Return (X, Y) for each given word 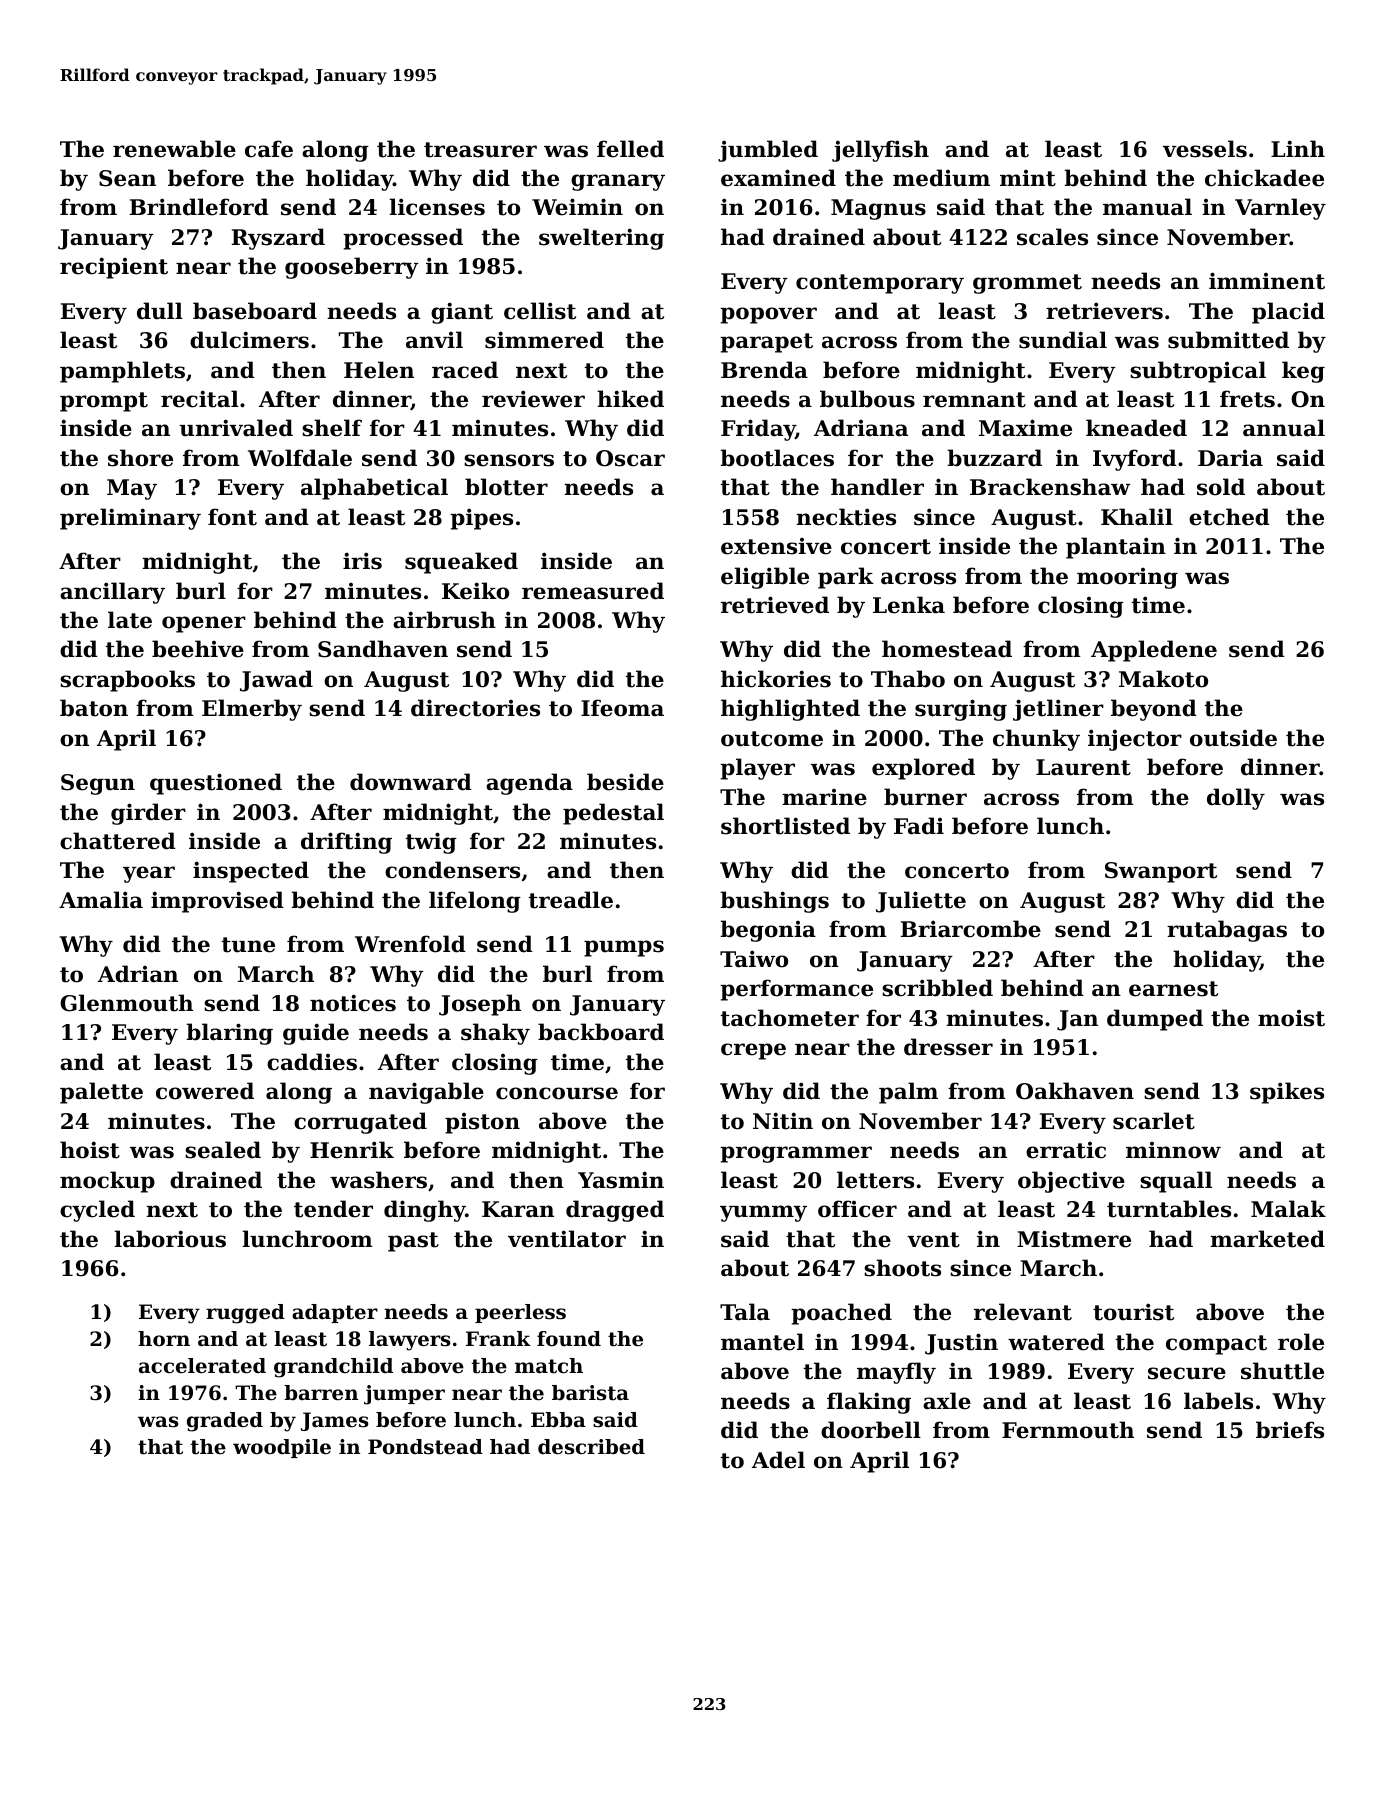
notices (353, 1003)
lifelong (475, 902)
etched (1229, 517)
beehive (198, 649)
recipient (114, 268)
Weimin (577, 207)
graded (225, 1422)
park (846, 578)
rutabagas (1227, 931)
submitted (1228, 340)
